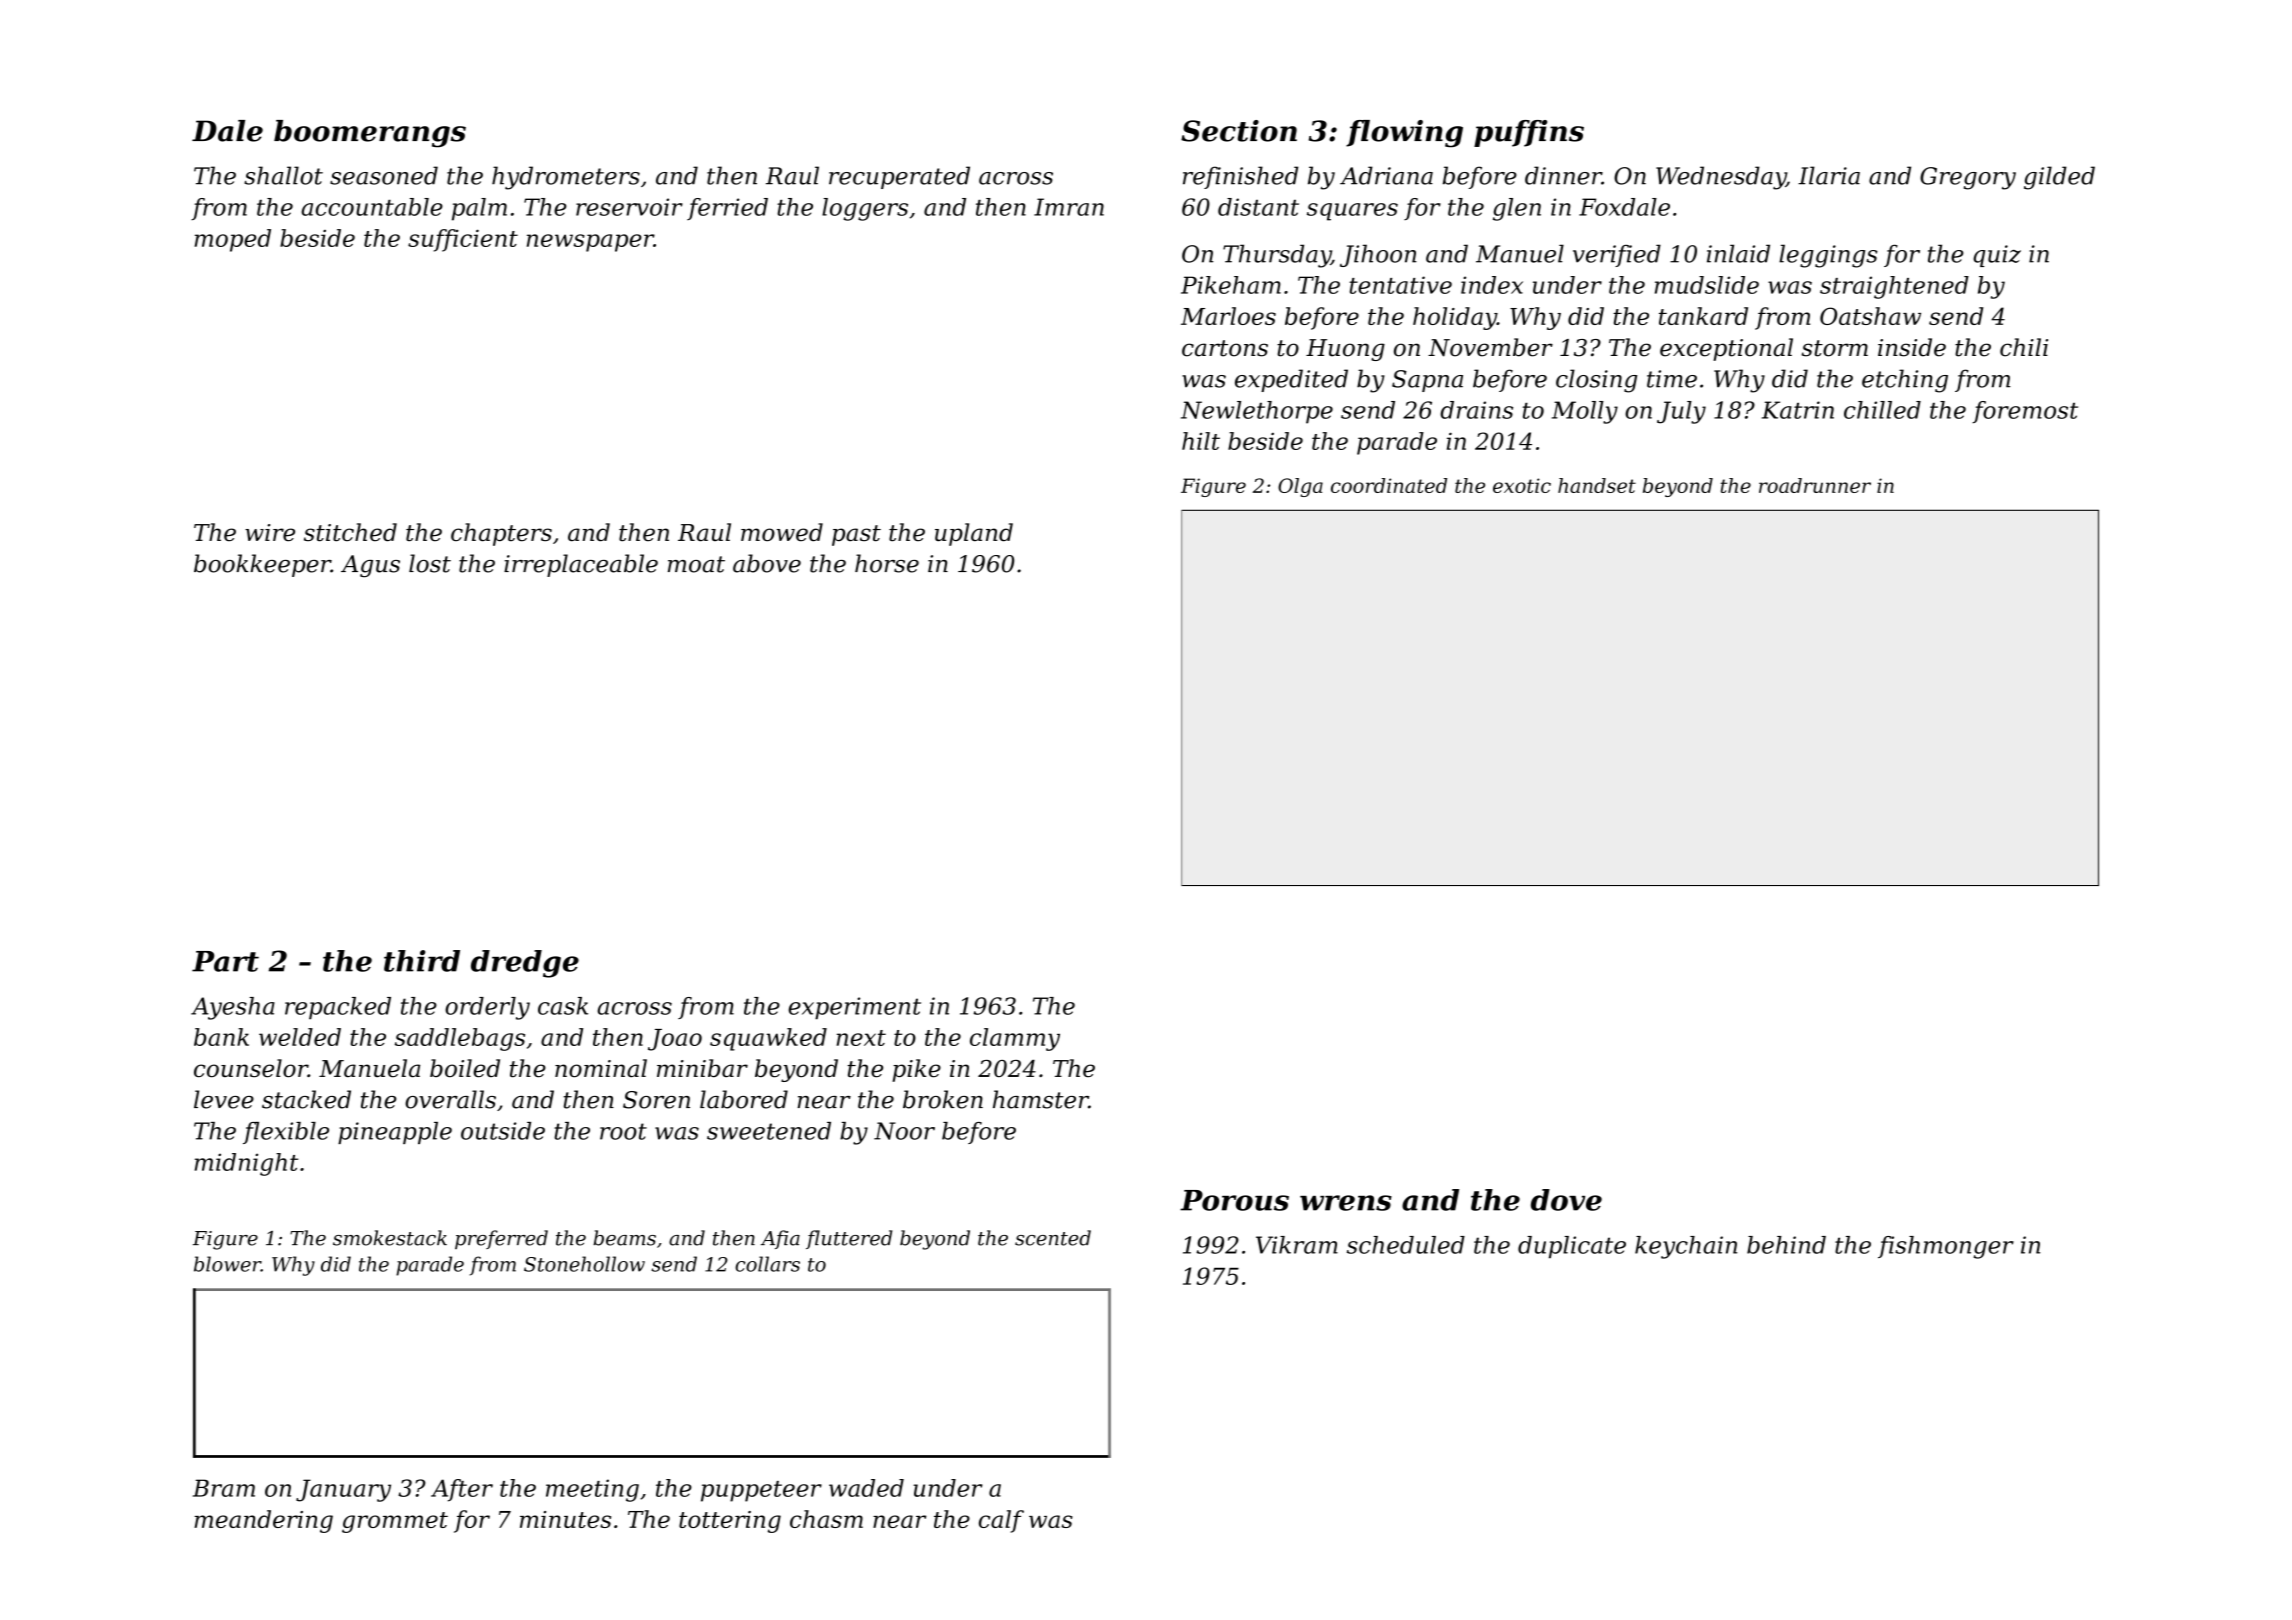 The width and height of the screenshot is (2292, 1620). I want to click on handset, so click(1597, 485).
